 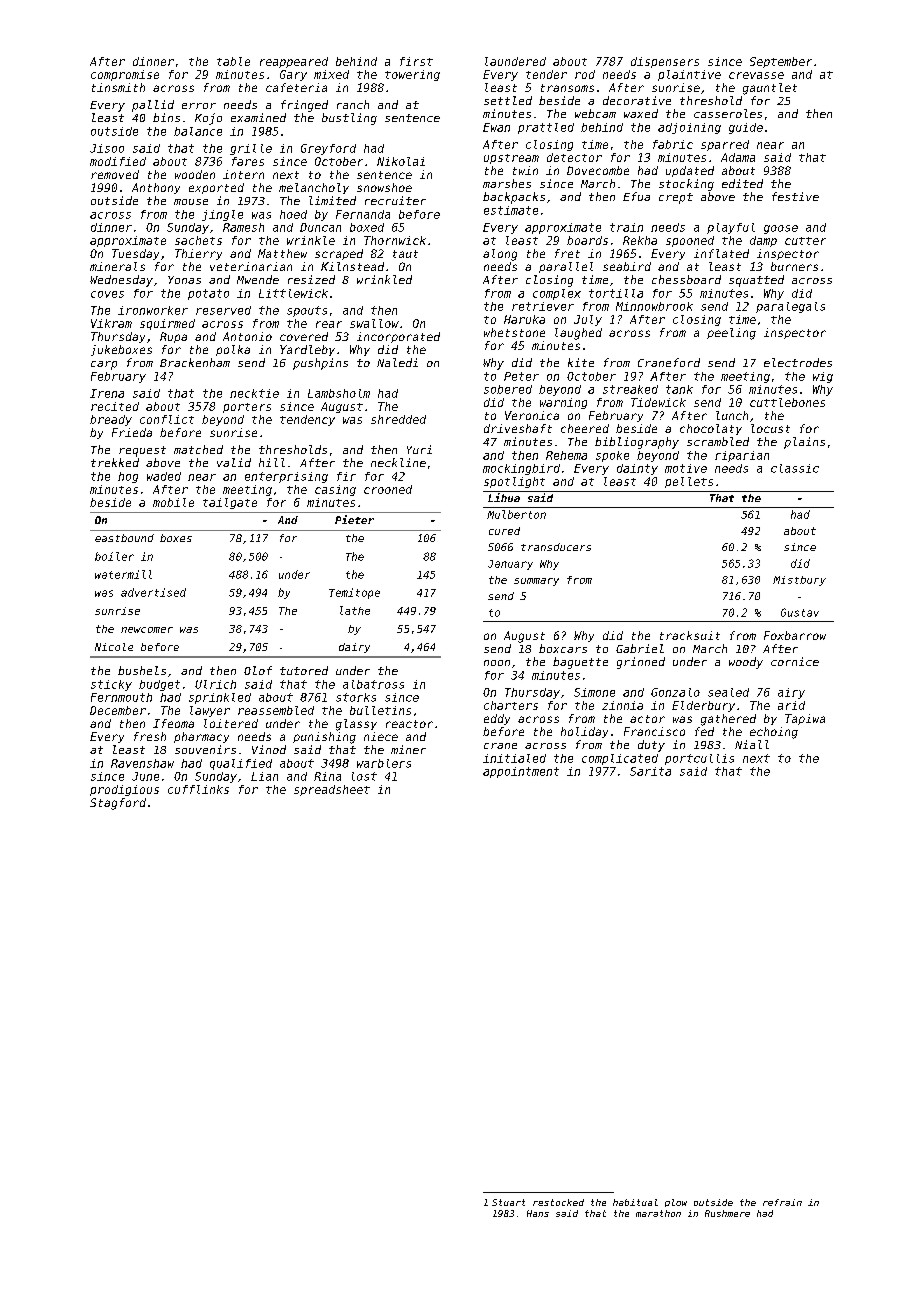 What do you see at coordinates (521, 772) in the document?
I see `appointment` at bounding box center [521, 772].
